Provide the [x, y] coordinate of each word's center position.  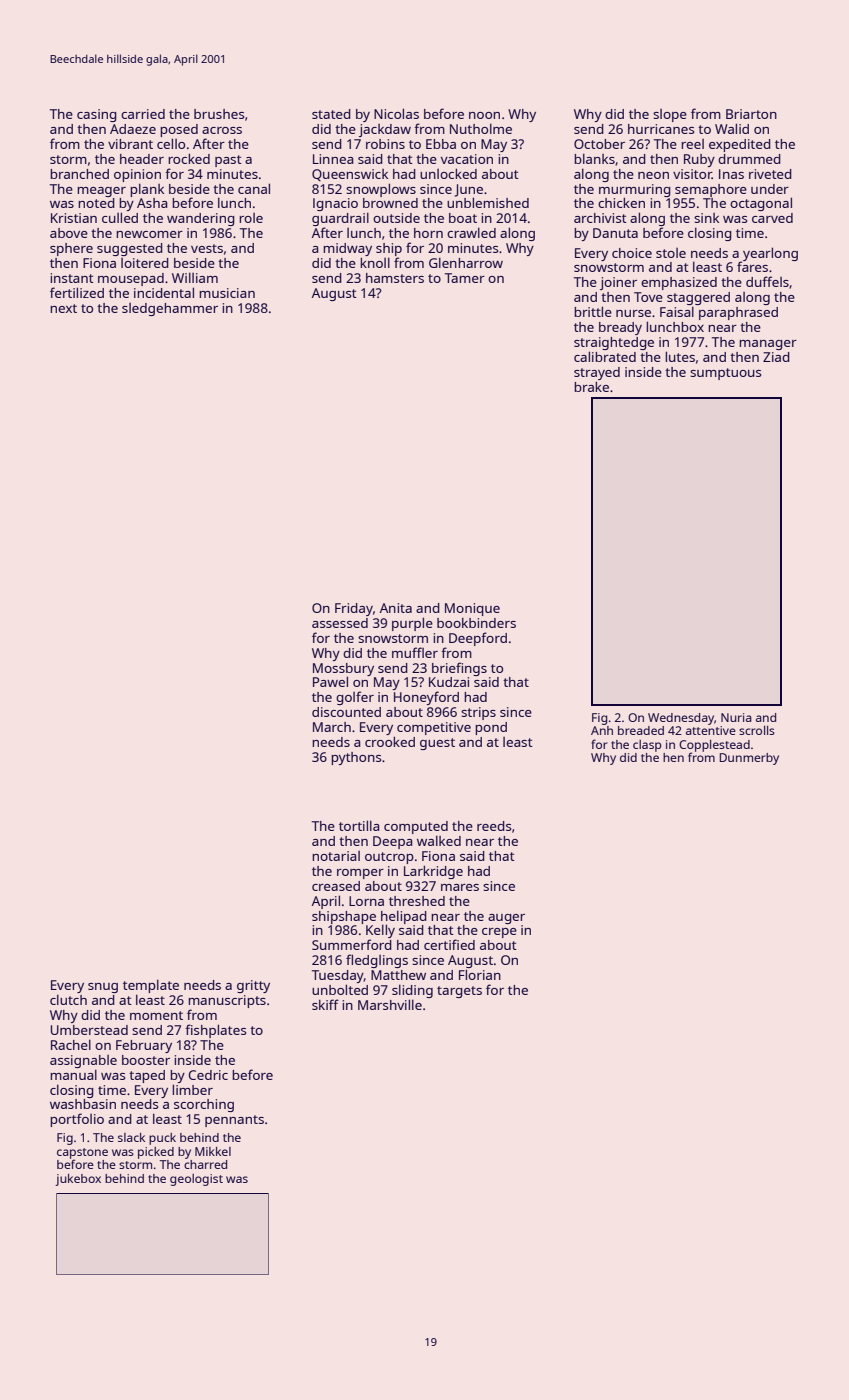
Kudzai [449, 682]
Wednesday [681, 719]
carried [143, 114]
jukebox [78, 1180]
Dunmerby [749, 759]
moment [156, 1015]
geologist [196, 1180]
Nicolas [396, 113]
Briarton [751, 114]
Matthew [398, 975]
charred [205, 1164]
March [332, 727]
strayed [597, 373]
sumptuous [725, 374]
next [63, 308]
